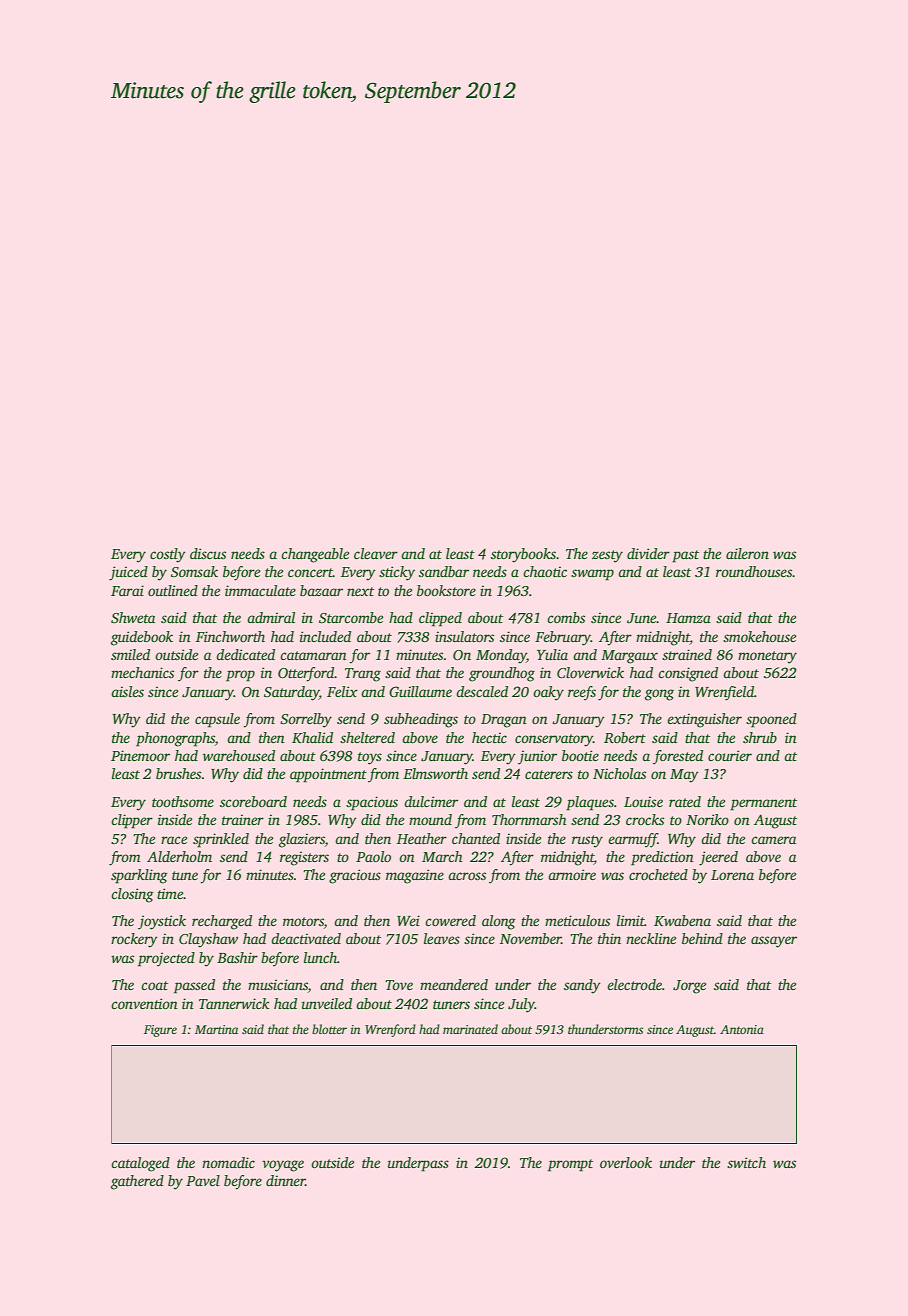 The width and height of the page is (908, 1316). Describe the element at coordinates (315, 555) in the page. I see `changeable` at that location.
